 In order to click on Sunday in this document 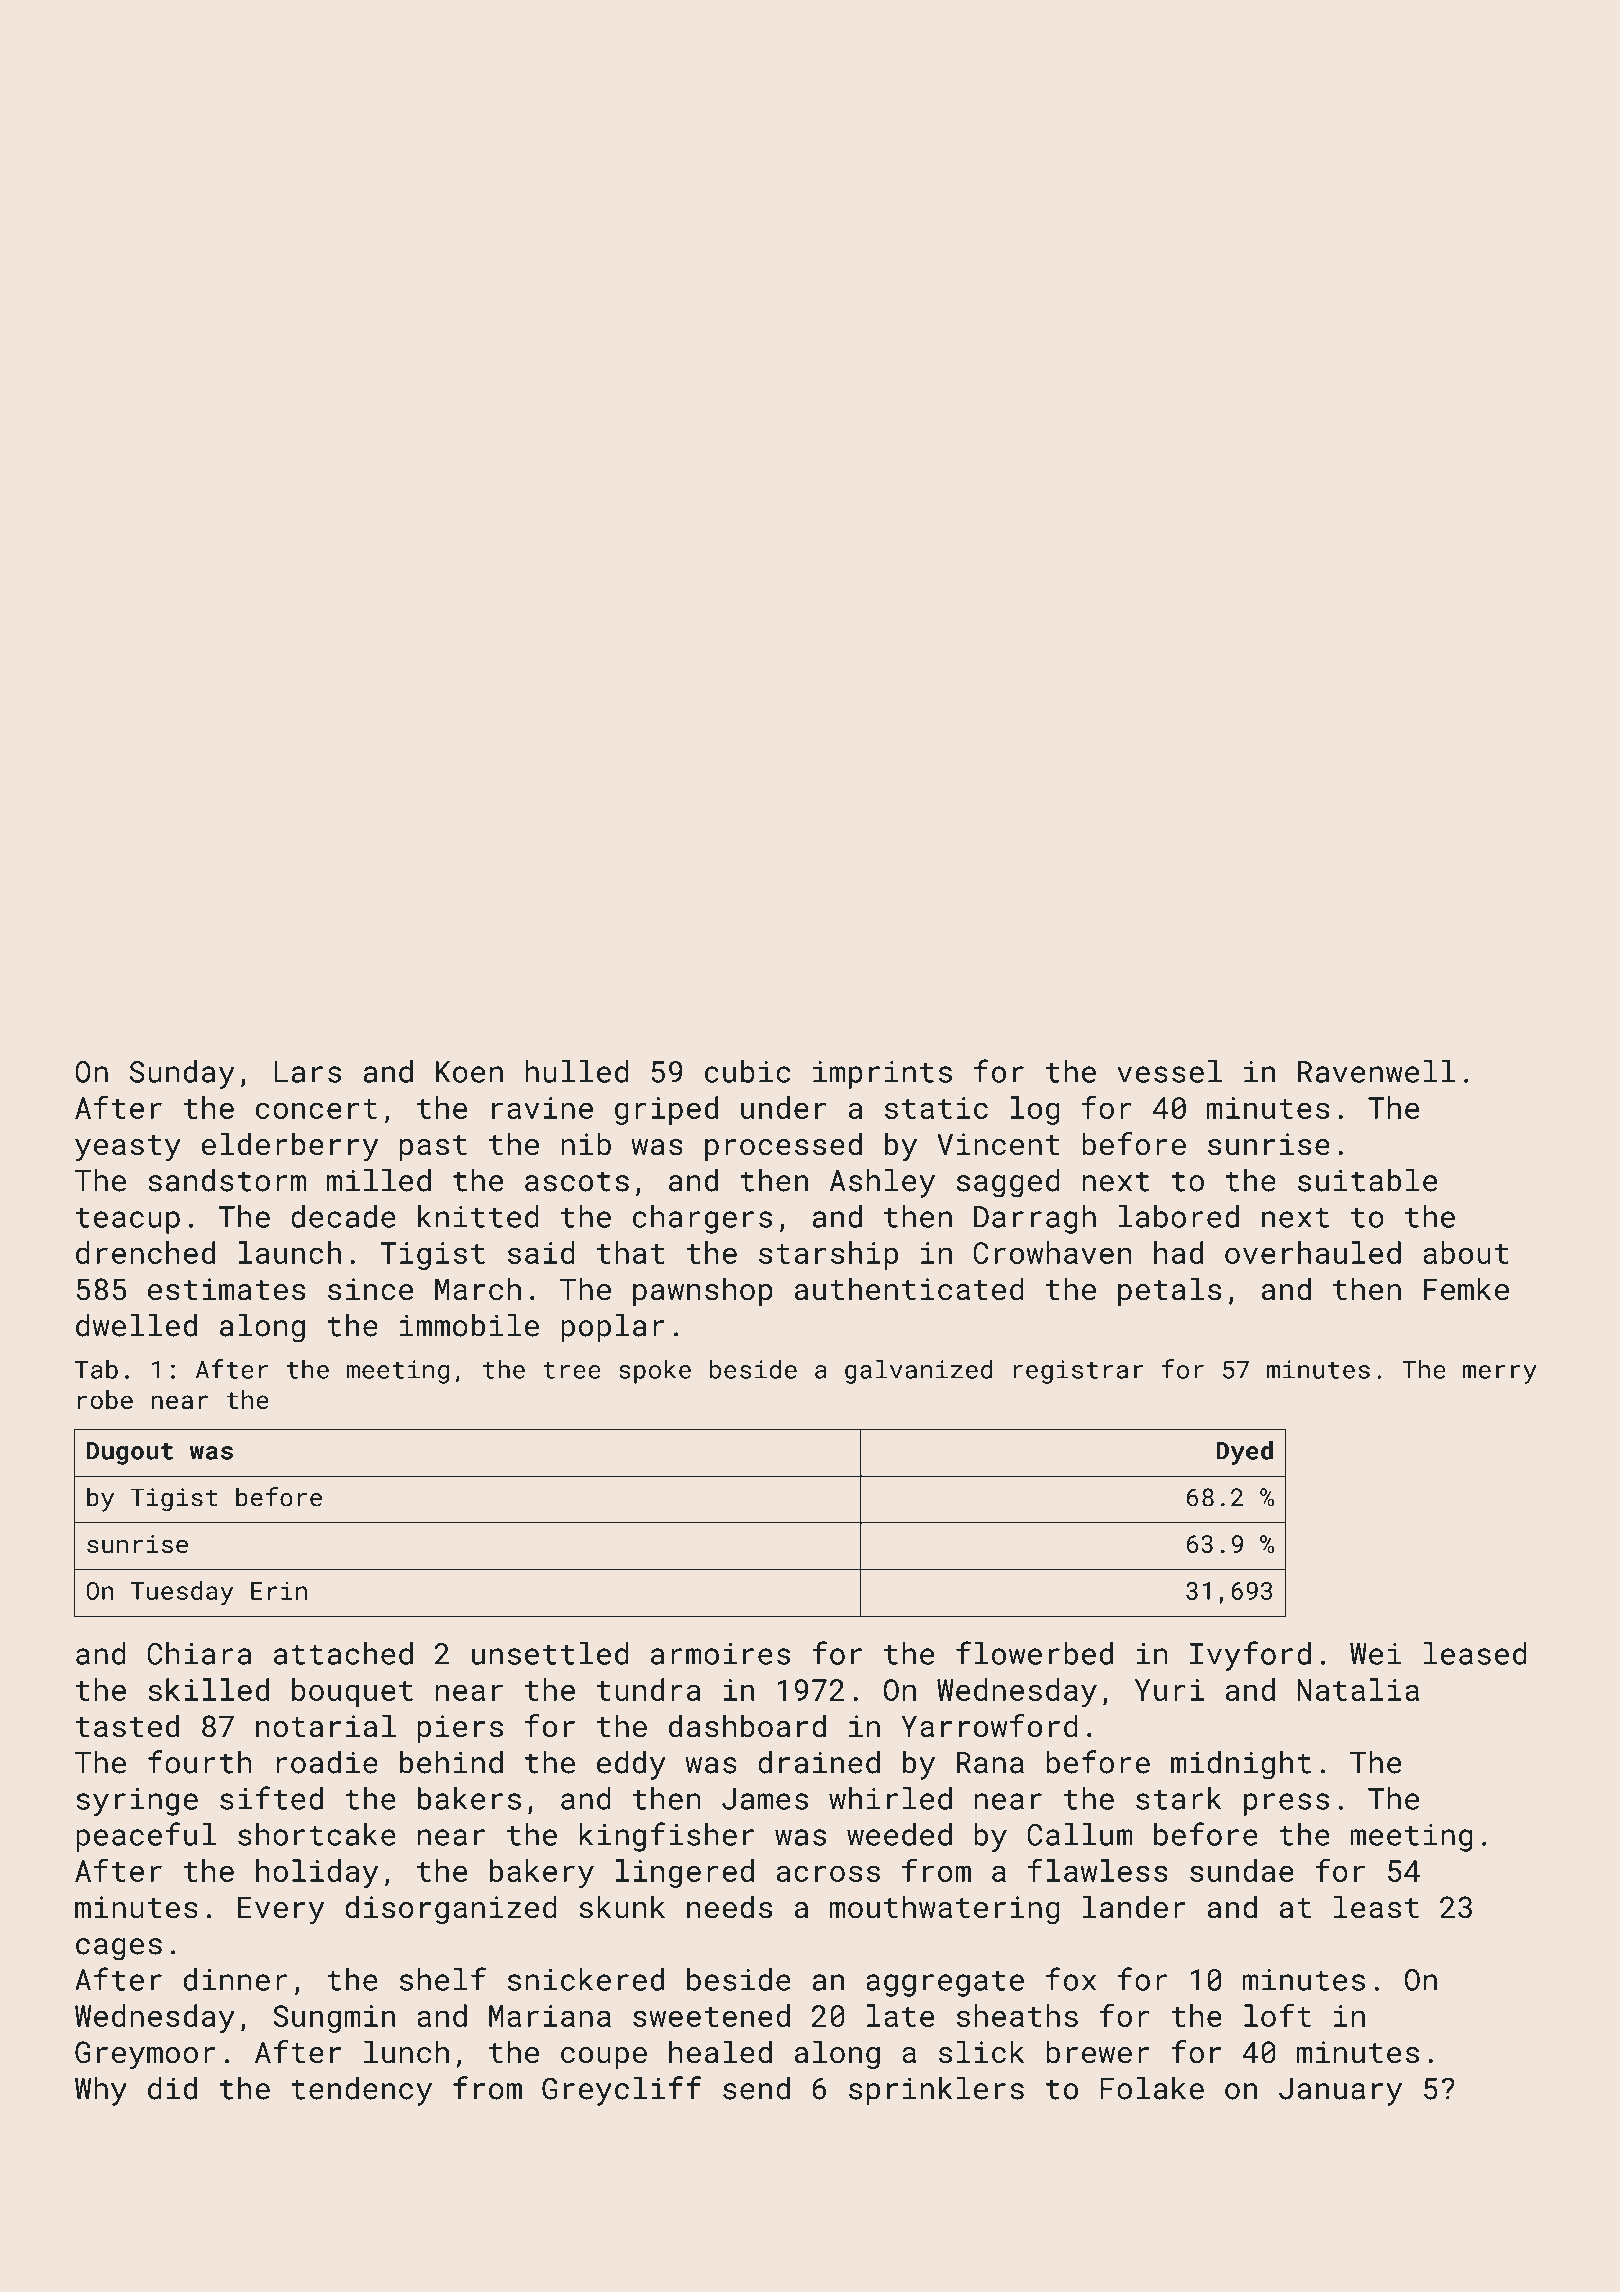, I will do `click(182, 1074)`.
